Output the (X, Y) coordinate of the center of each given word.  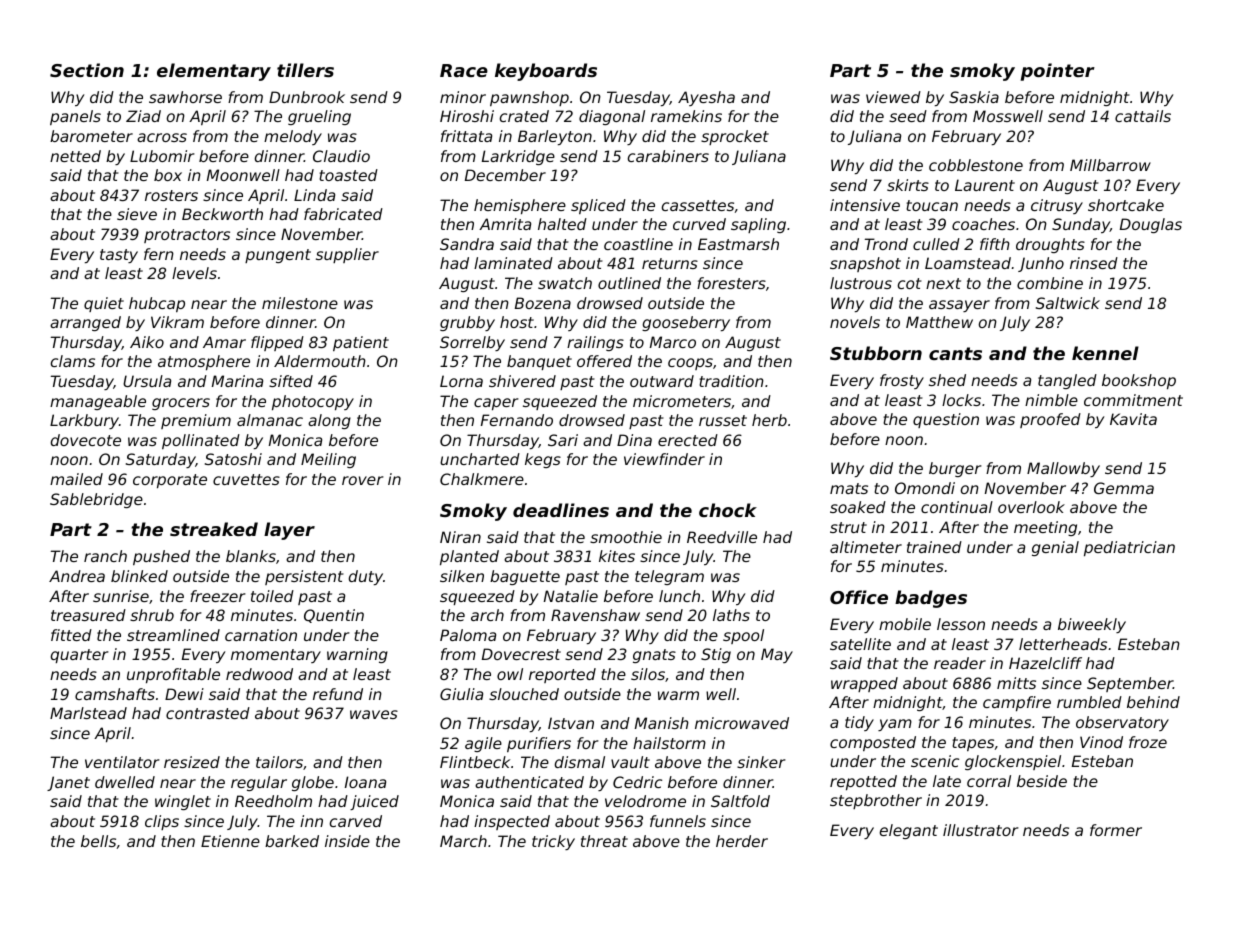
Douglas (1151, 225)
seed (908, 116)
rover (363, 480)
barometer (91, 136)
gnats (654, 656)
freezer (218, 596)
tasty (119, 256)
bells (98, 841)
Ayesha (706, 98)
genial (1055, 548)
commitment (1133, 400)
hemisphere (520, 206)
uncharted (480, 459)
